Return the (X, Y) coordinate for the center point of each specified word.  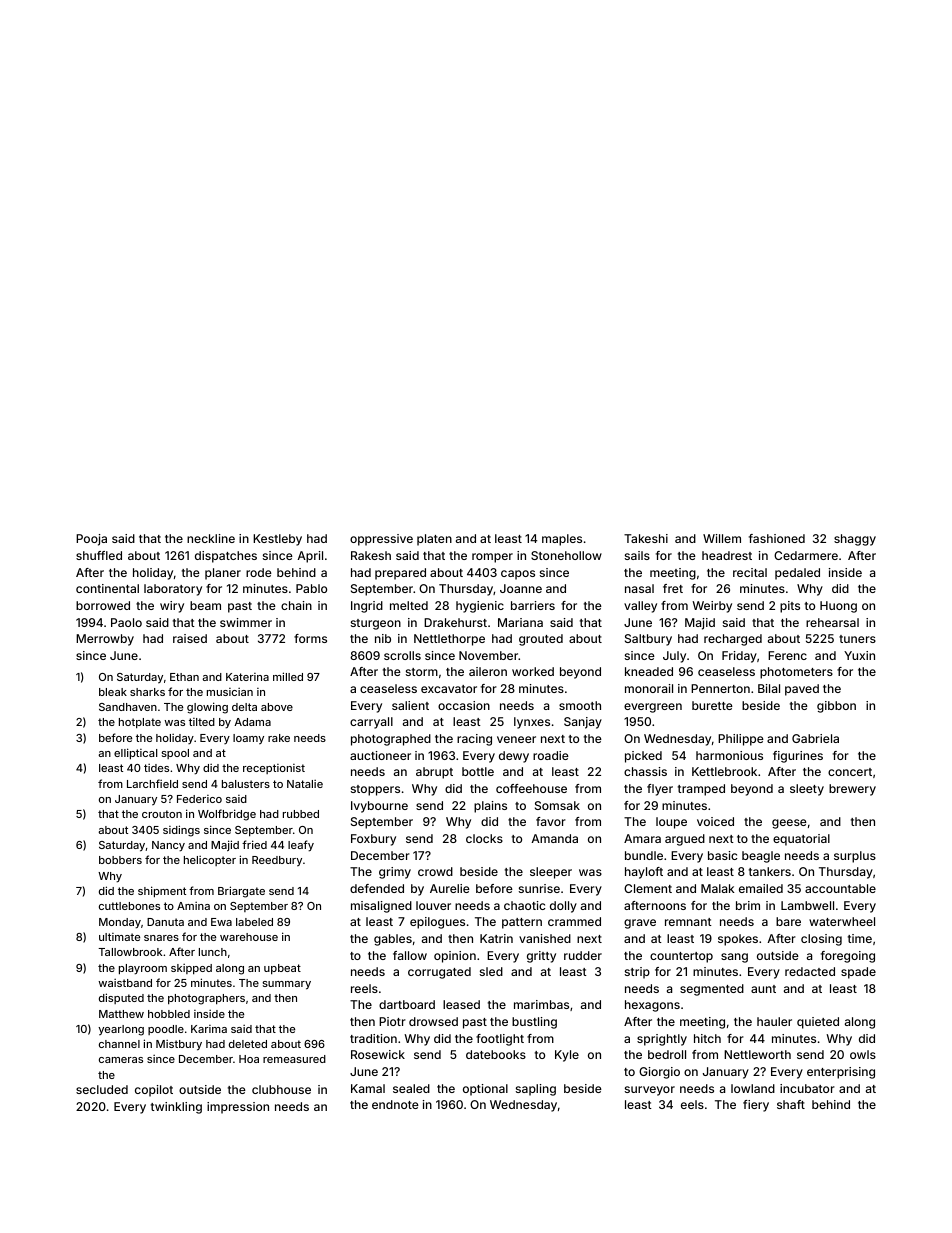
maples (562, 540)
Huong (838, 607)
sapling (536, 1090)
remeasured (294, 1059)
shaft (791, 1104)
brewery (852, 790)
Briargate (241, 892)
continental (107, 588)
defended (377, 888)
